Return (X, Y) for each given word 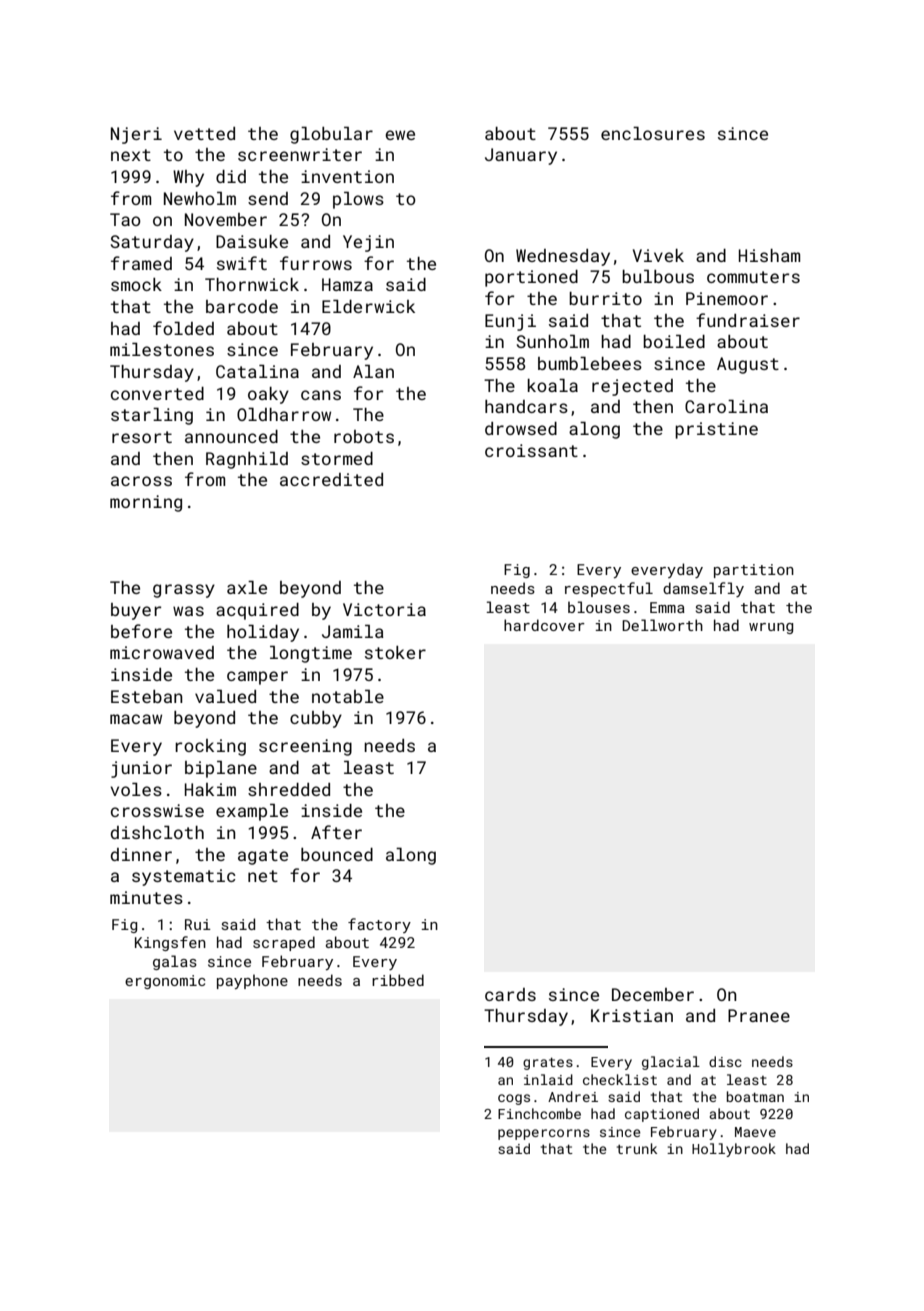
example (252, 812)
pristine (716, 430)
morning (146, 503)
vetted (204, 133)
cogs (514, 1099)
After (336, 832)
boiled (674, 341)
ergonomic (165, 982)
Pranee (759, 1015)
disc (725, 1061)
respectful (609, 589)
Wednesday (563, 257)
